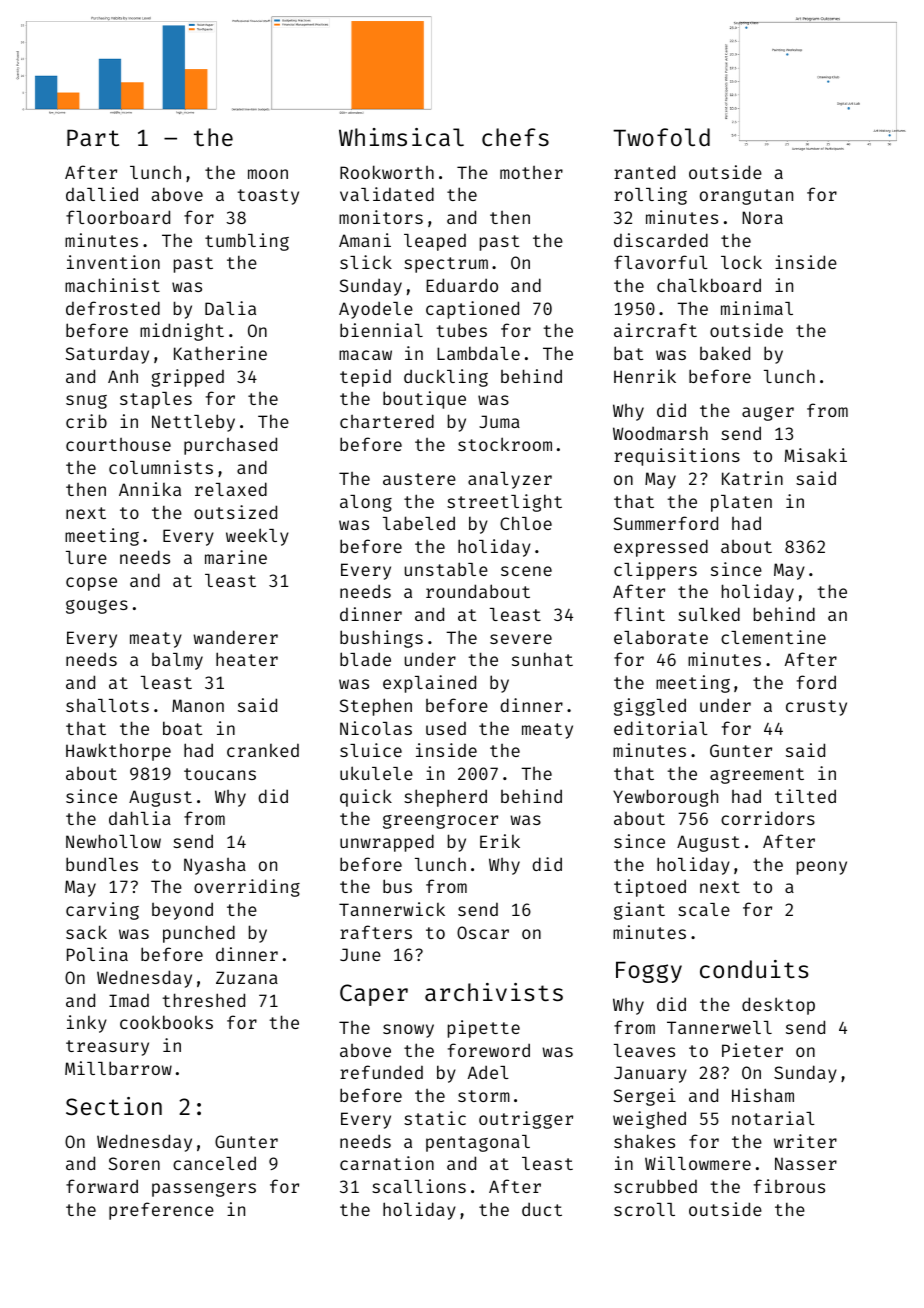 This document has height=1308, width=924. I want to click on baked, so click(725, 353).
